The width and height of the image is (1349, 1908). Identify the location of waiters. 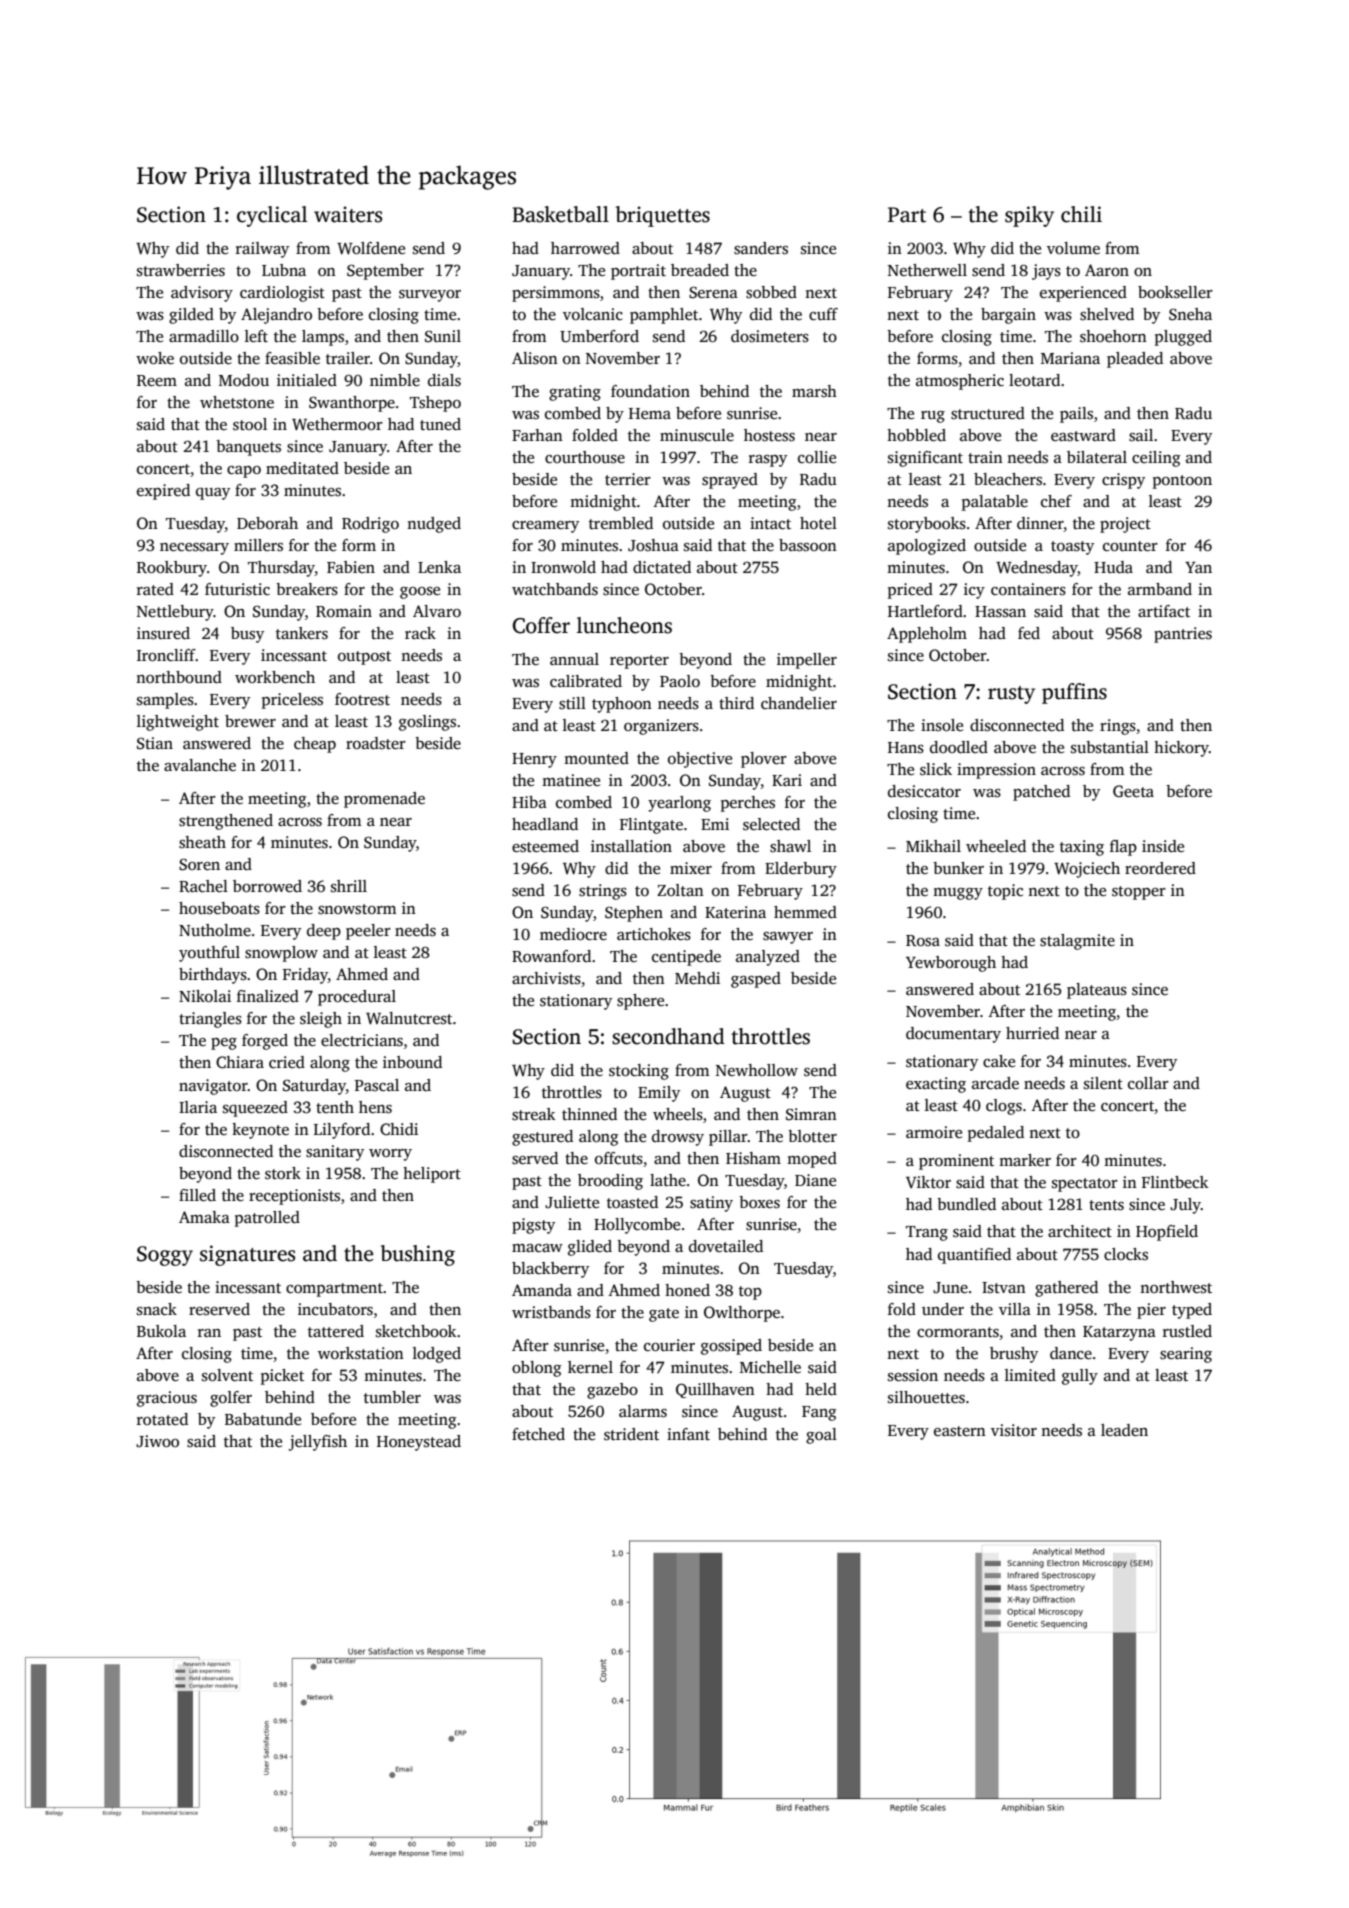
(348, 214).
